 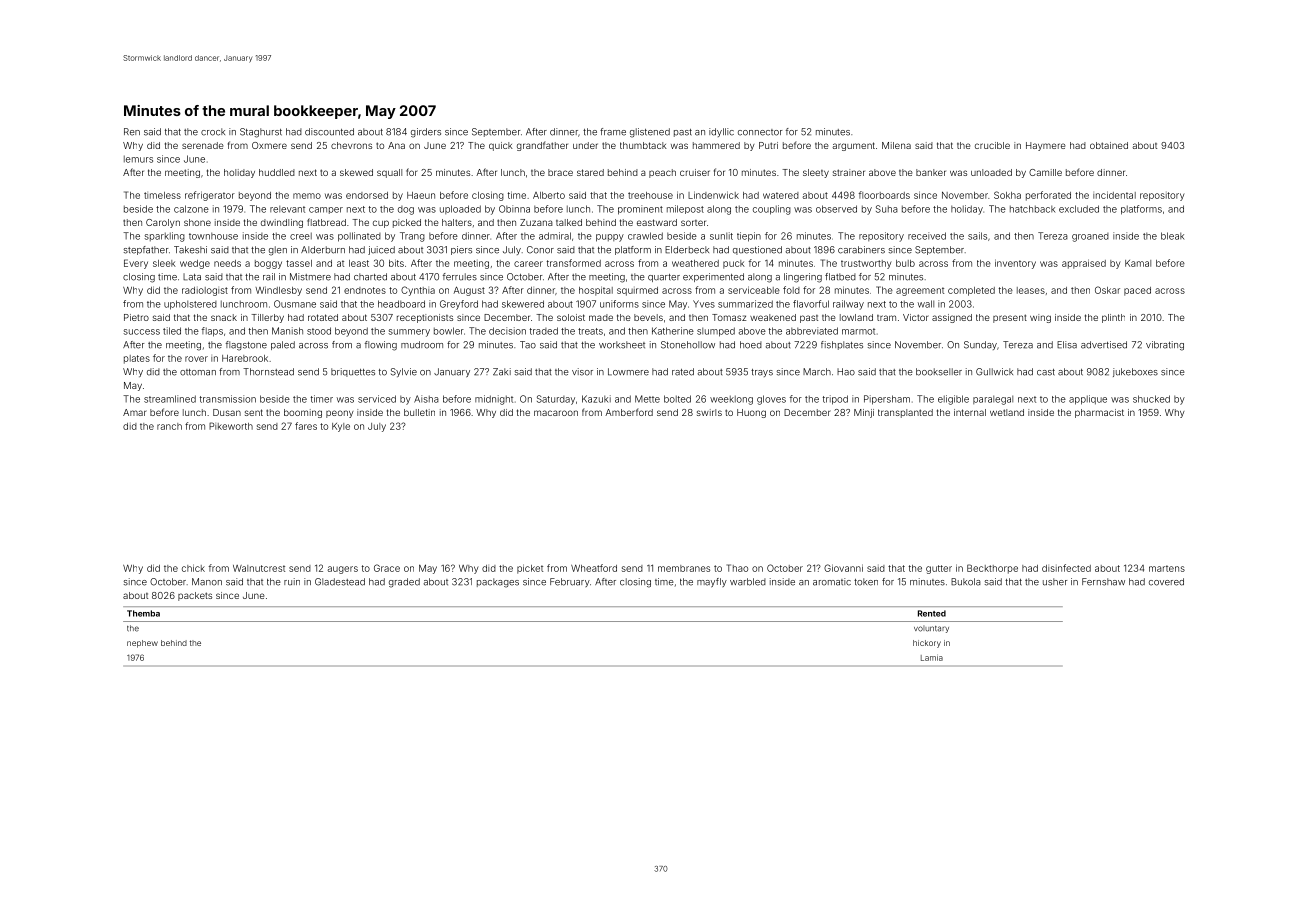 What do you see at coordinates (210, 196) in the image?
I see `refrigerator` at bounding box center [210, 196].
